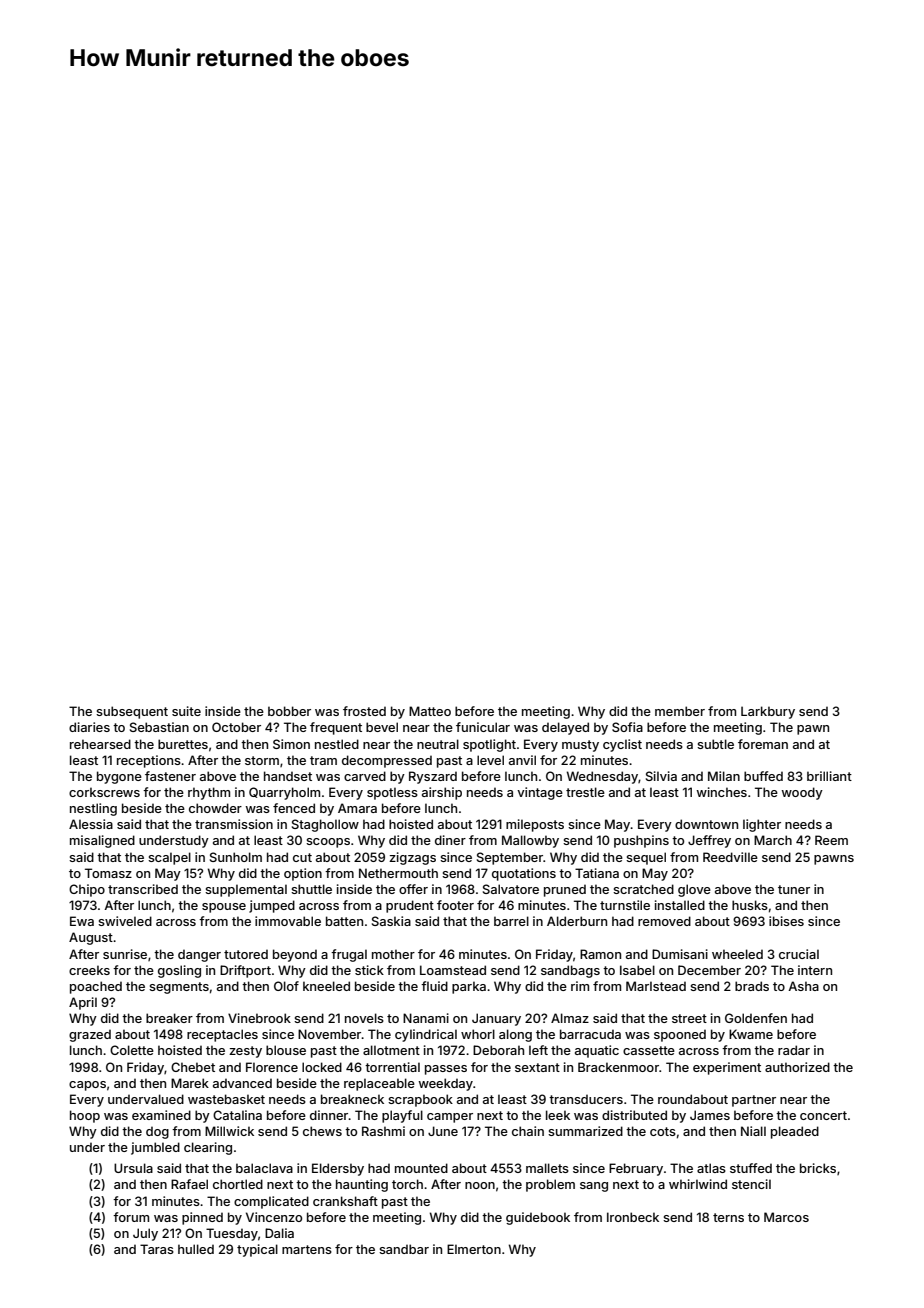  What do you see at coordinates (145, 1234) in the image?
I see `July` at bounding box center [145, 1234].
